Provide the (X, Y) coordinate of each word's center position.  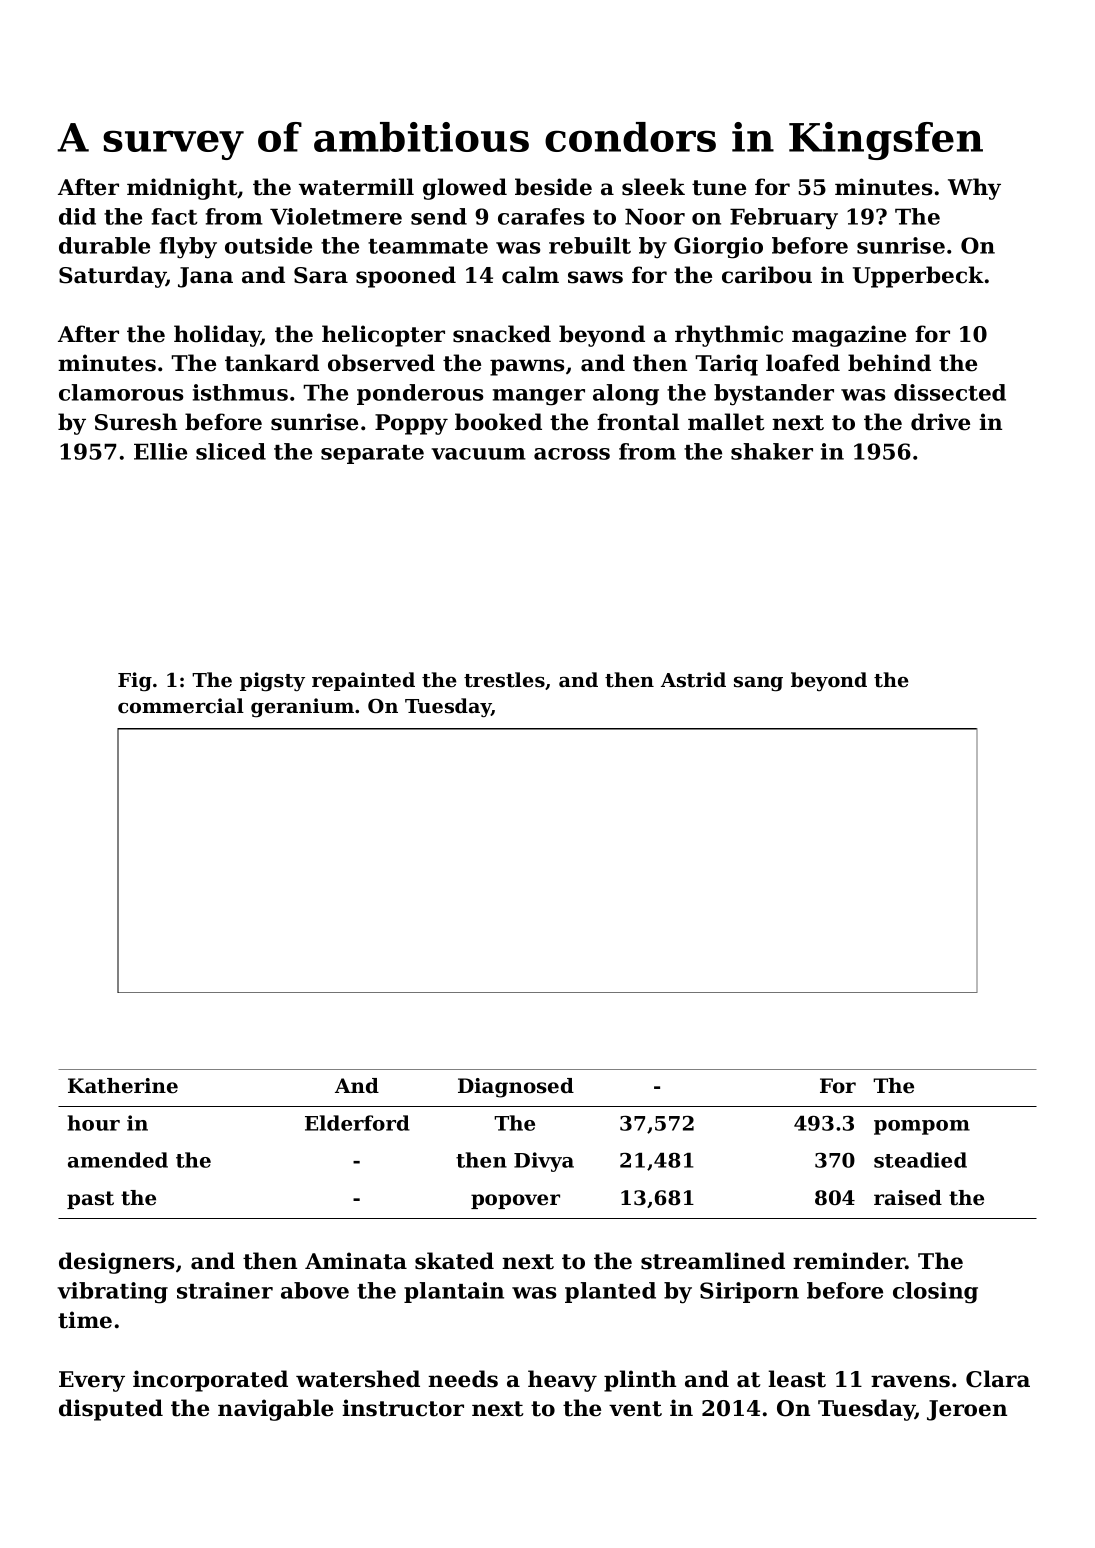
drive (940, 422)
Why (974, 189)
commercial (181, 706)
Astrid (693, 679)
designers (117, 1263)
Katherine (123, 1086)
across (572, 454)
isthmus (240, 392)
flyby (188, 248)
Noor (655, 216)
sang (758, 684)
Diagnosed (516, 1088)
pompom (922, 1127)
